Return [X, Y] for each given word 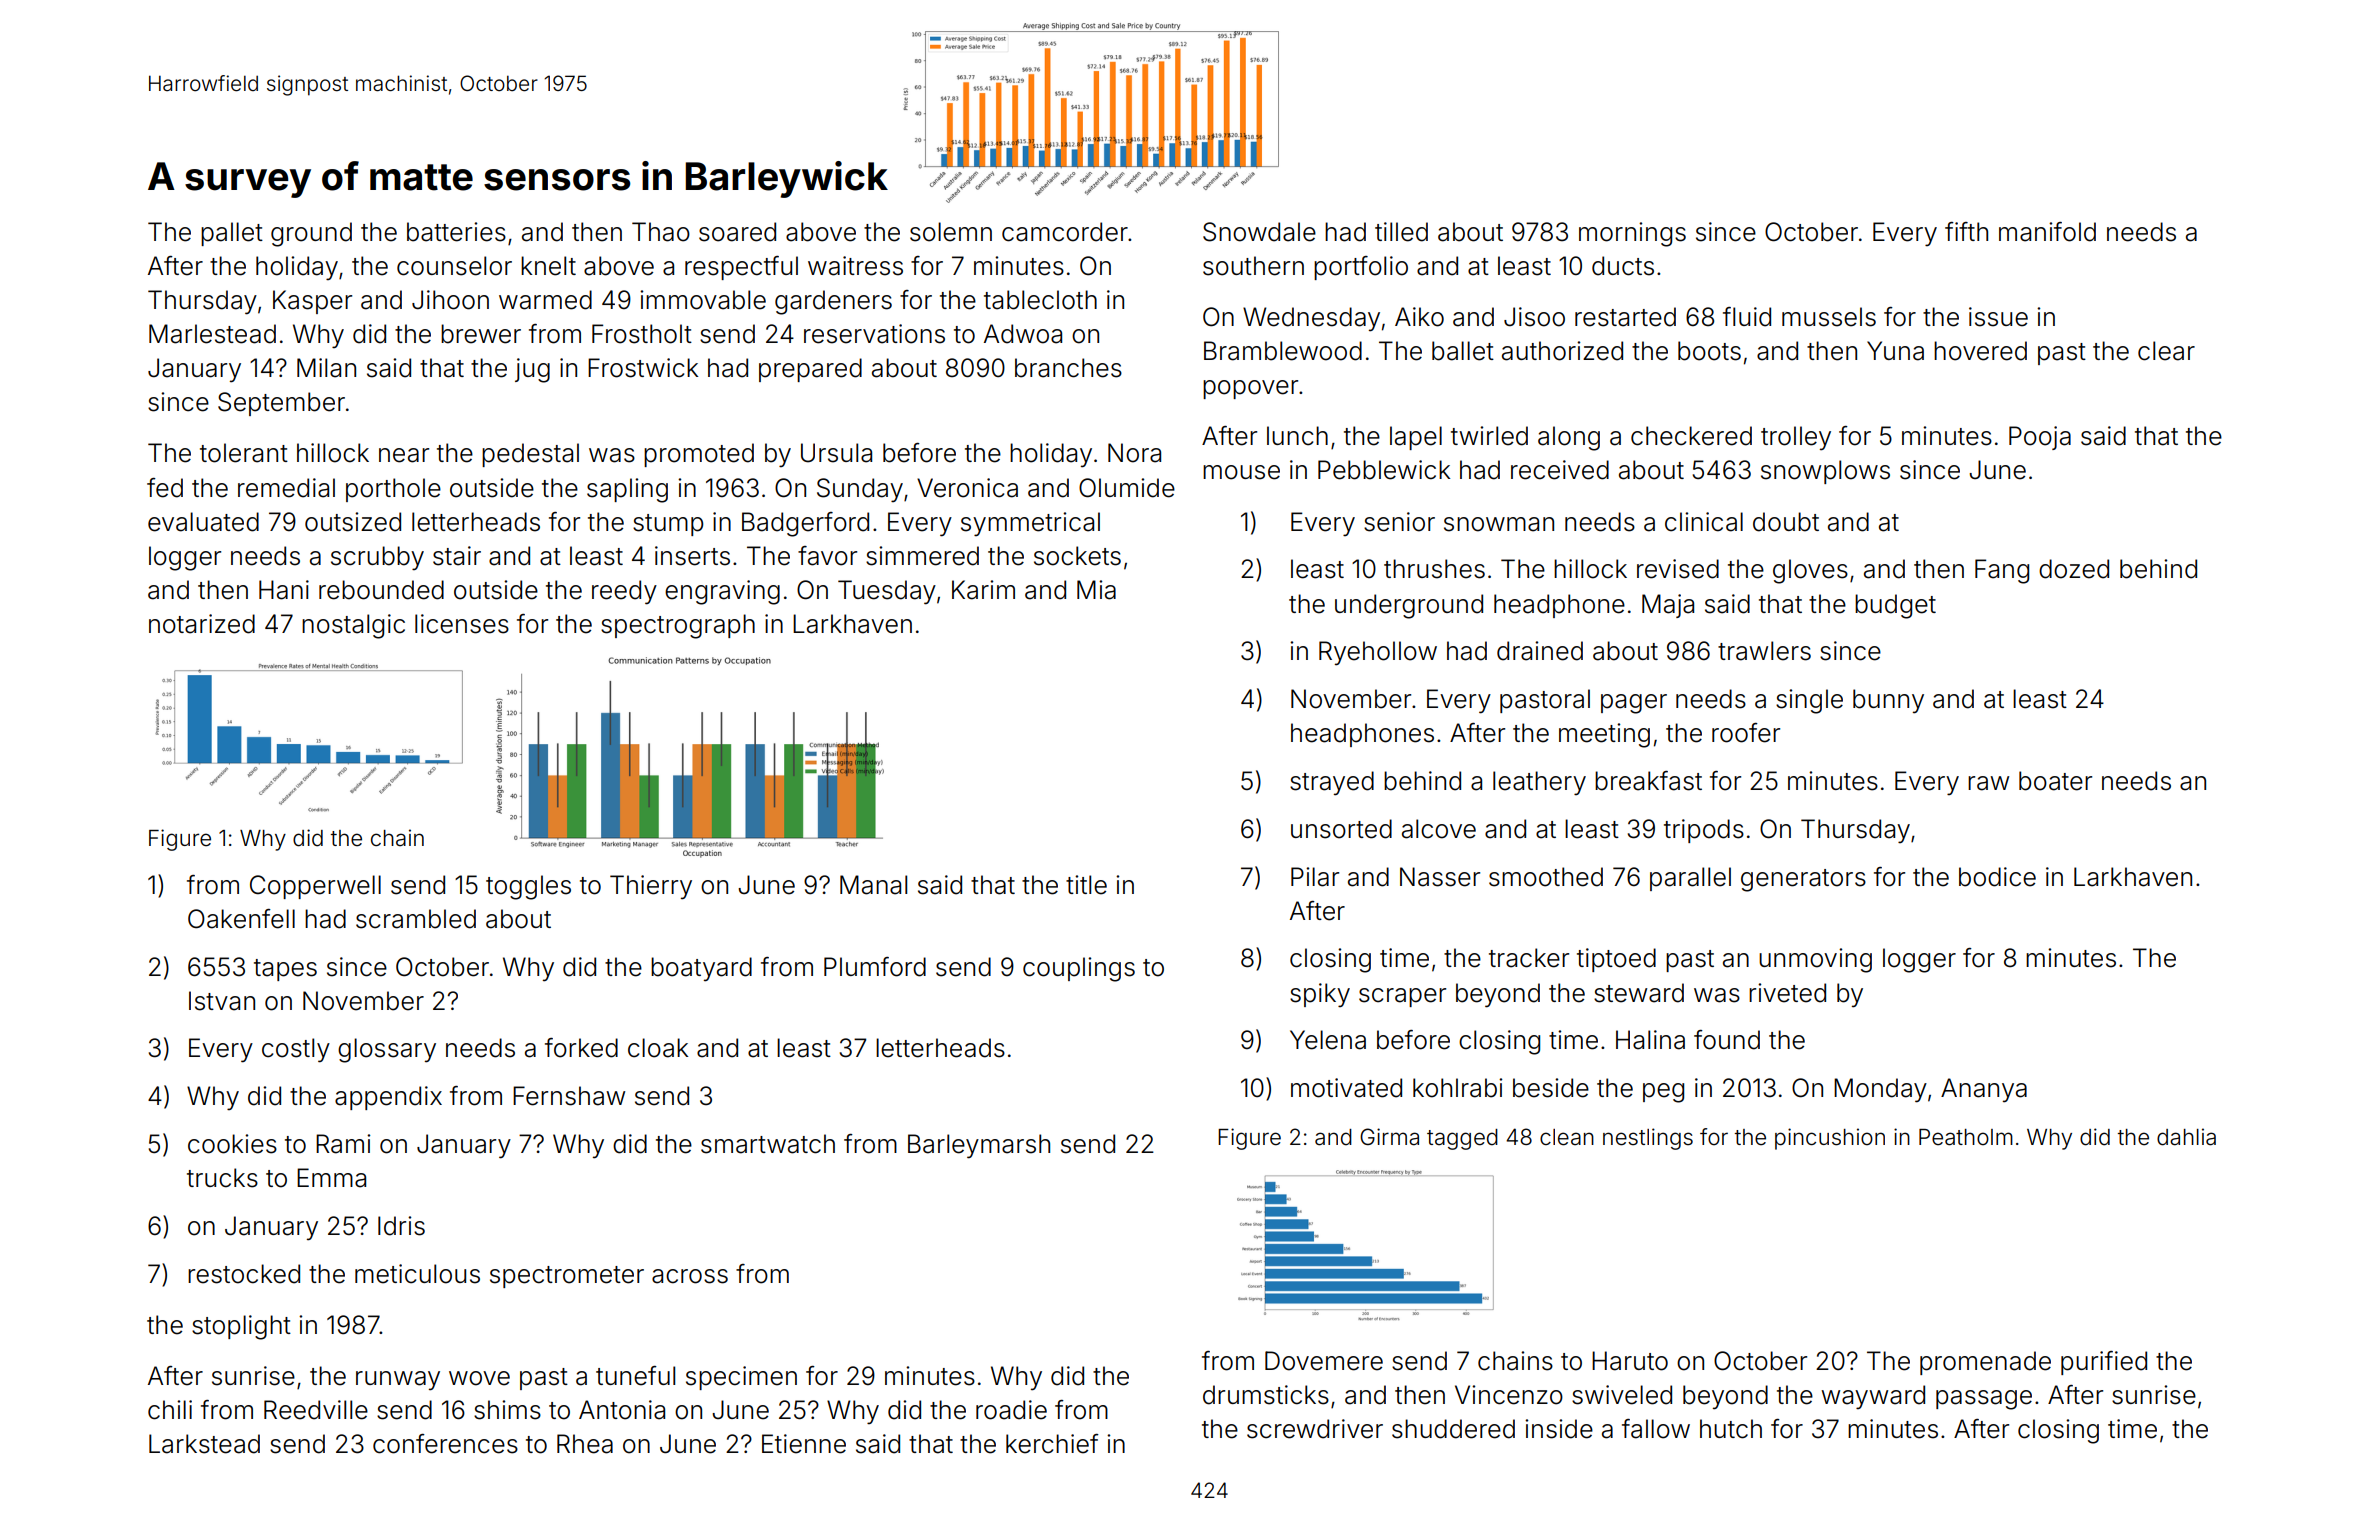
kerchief [1052, 1444]
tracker [1529, 958]
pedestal [530, 455]
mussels [1829, 317]
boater [2055, 781]
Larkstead [204, 1444]
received [1560, 470]
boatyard [701, 969]
